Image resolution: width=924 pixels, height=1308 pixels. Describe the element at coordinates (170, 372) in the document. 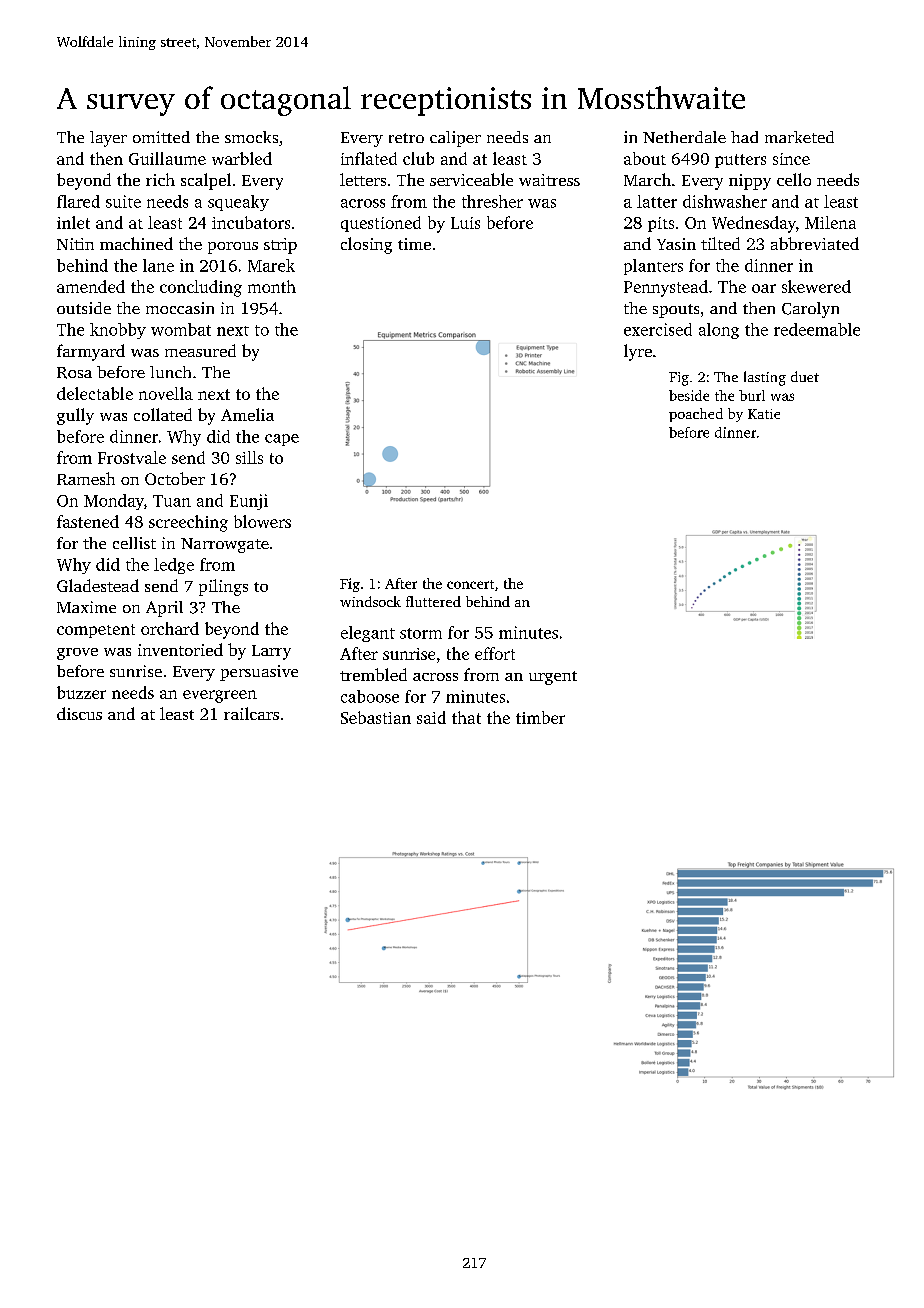

I see `lunch` at that location.
